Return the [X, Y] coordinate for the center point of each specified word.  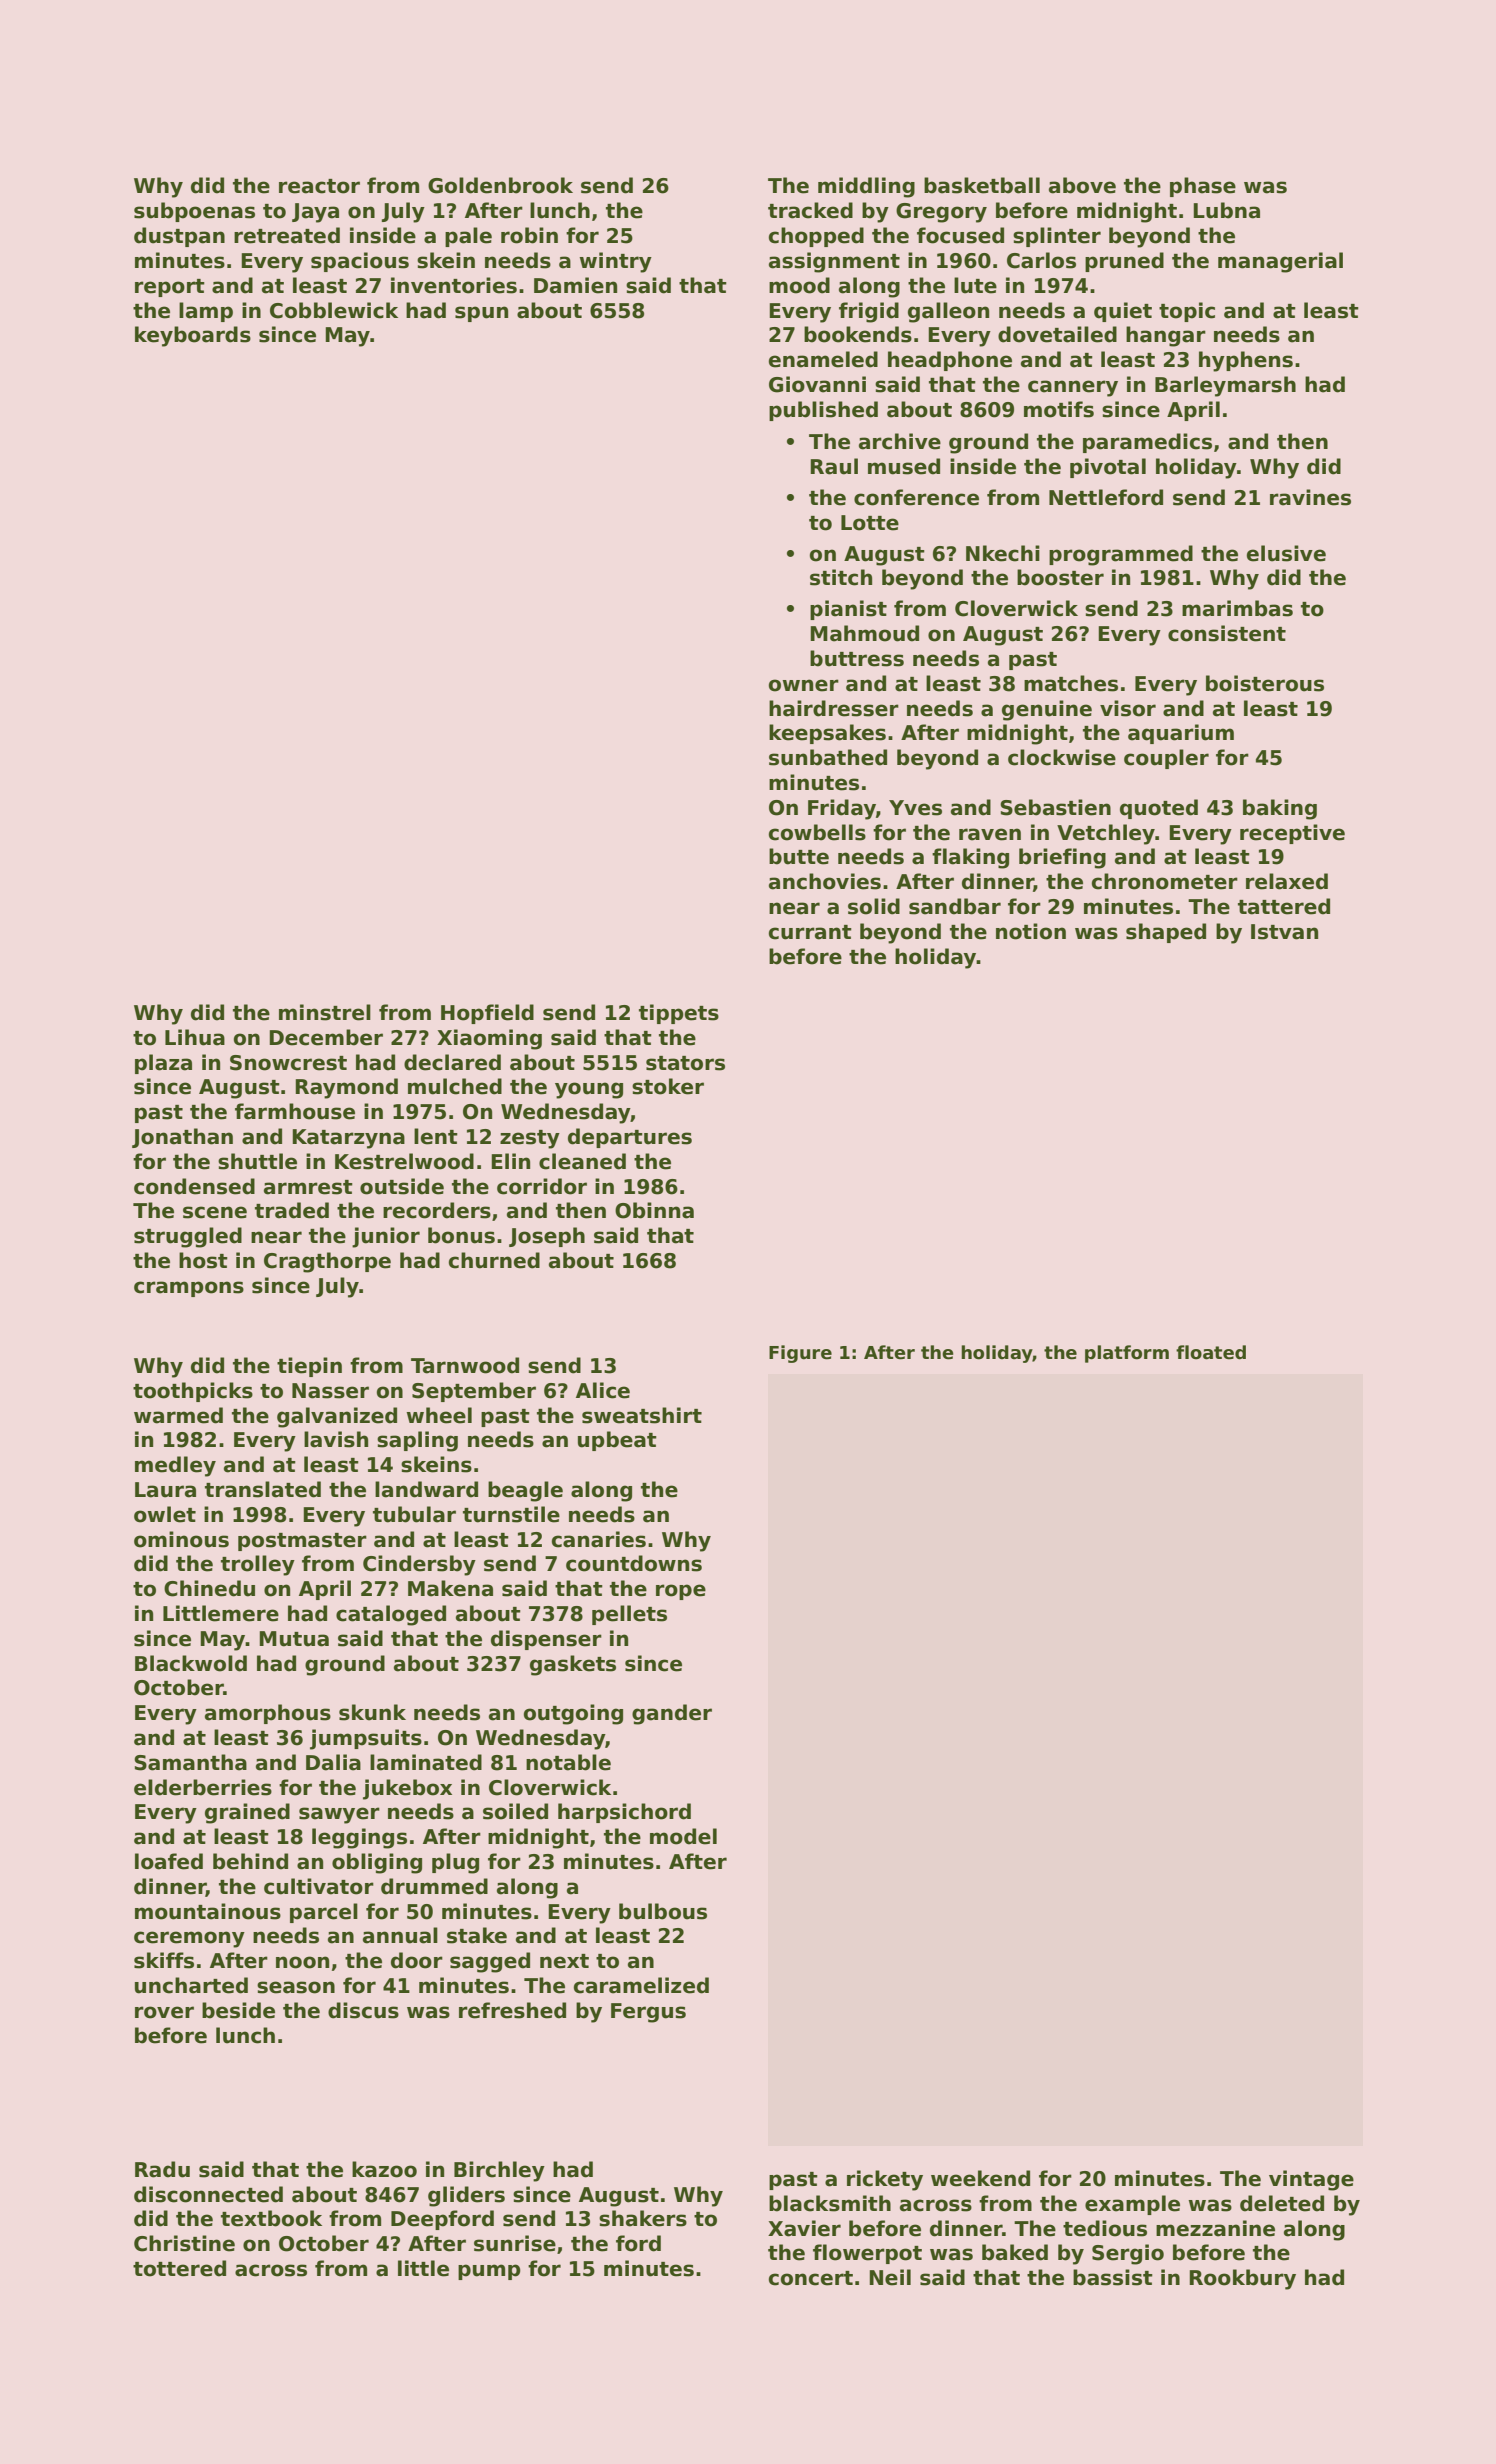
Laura [165, 1490]
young [589, 1090]
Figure [800, 1354]
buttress [857, 658]
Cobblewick [334, 310]
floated [1211, 1352]
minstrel [325, 1012]
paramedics [1147, 443]
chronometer [1165, 881]
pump [489, 2272]
